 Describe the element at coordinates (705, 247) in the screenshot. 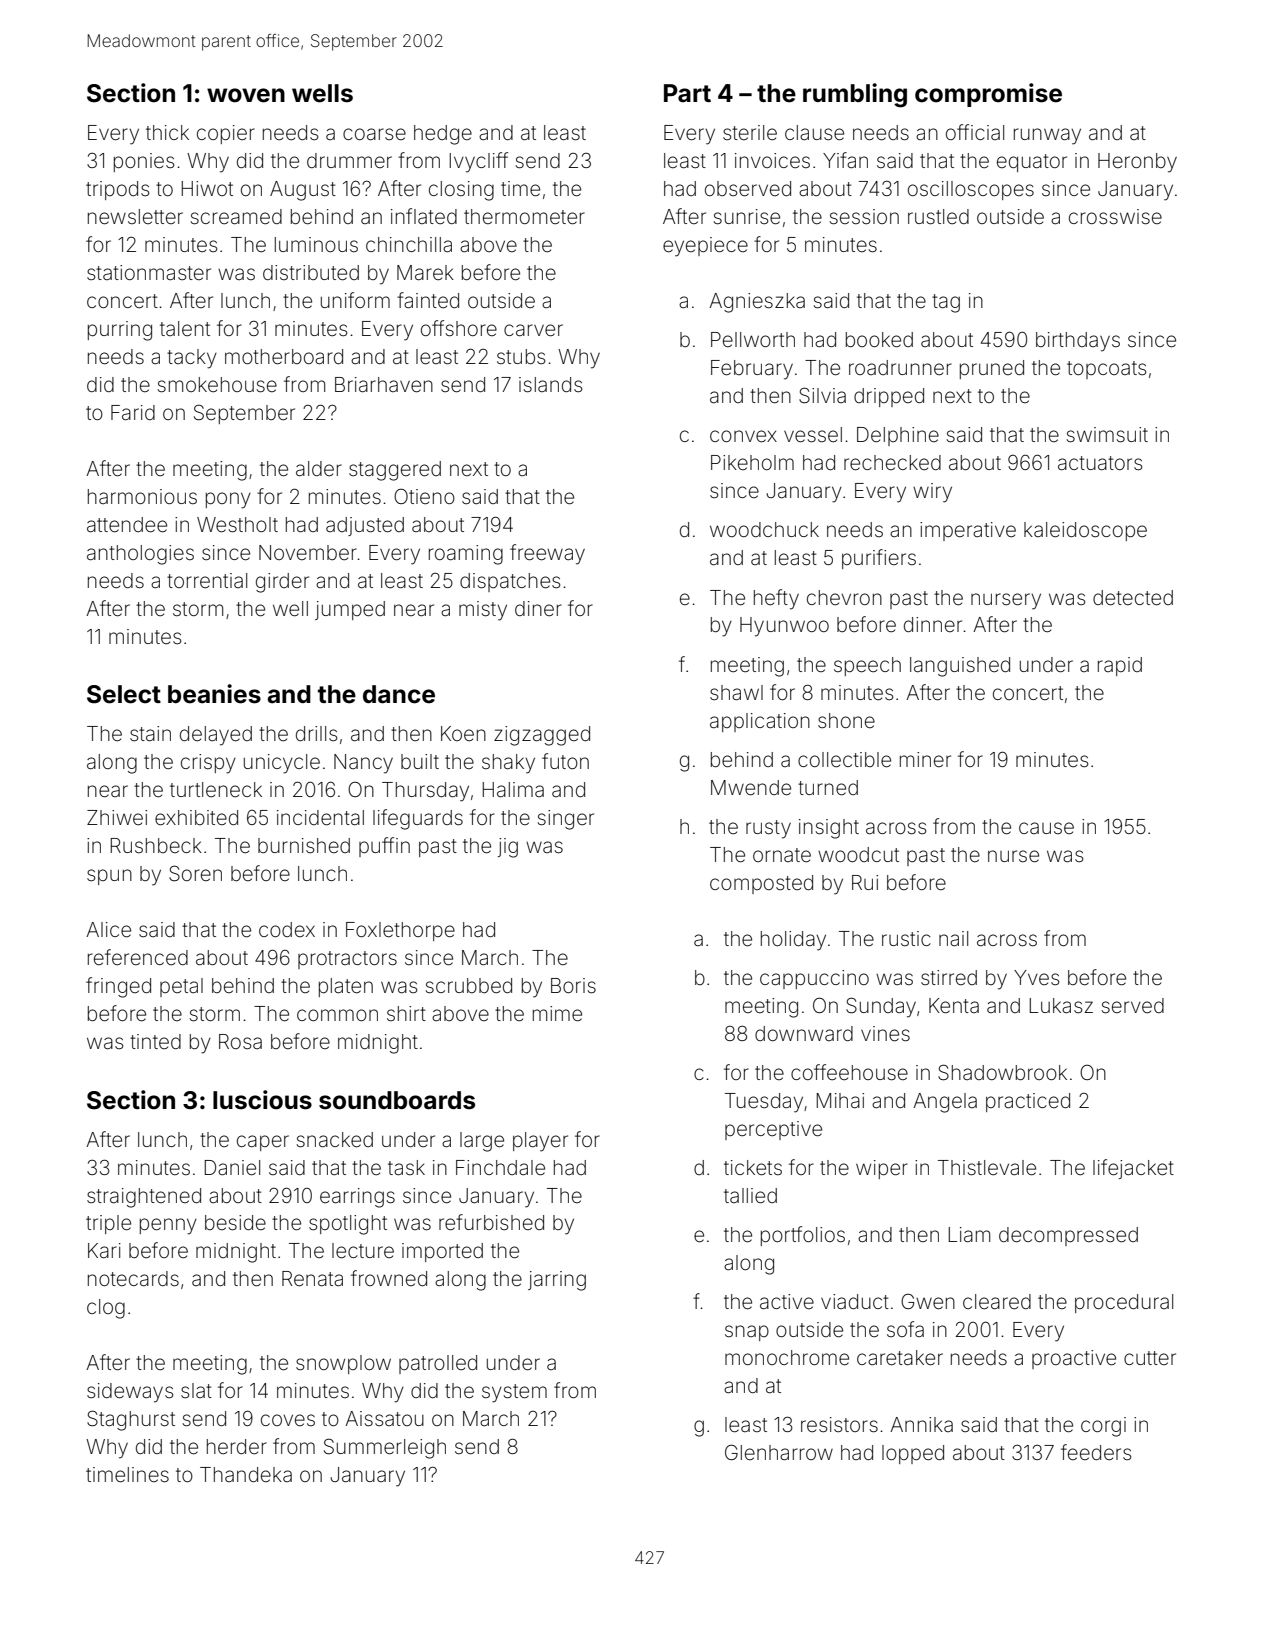

I see `eyepiece` at that location.
